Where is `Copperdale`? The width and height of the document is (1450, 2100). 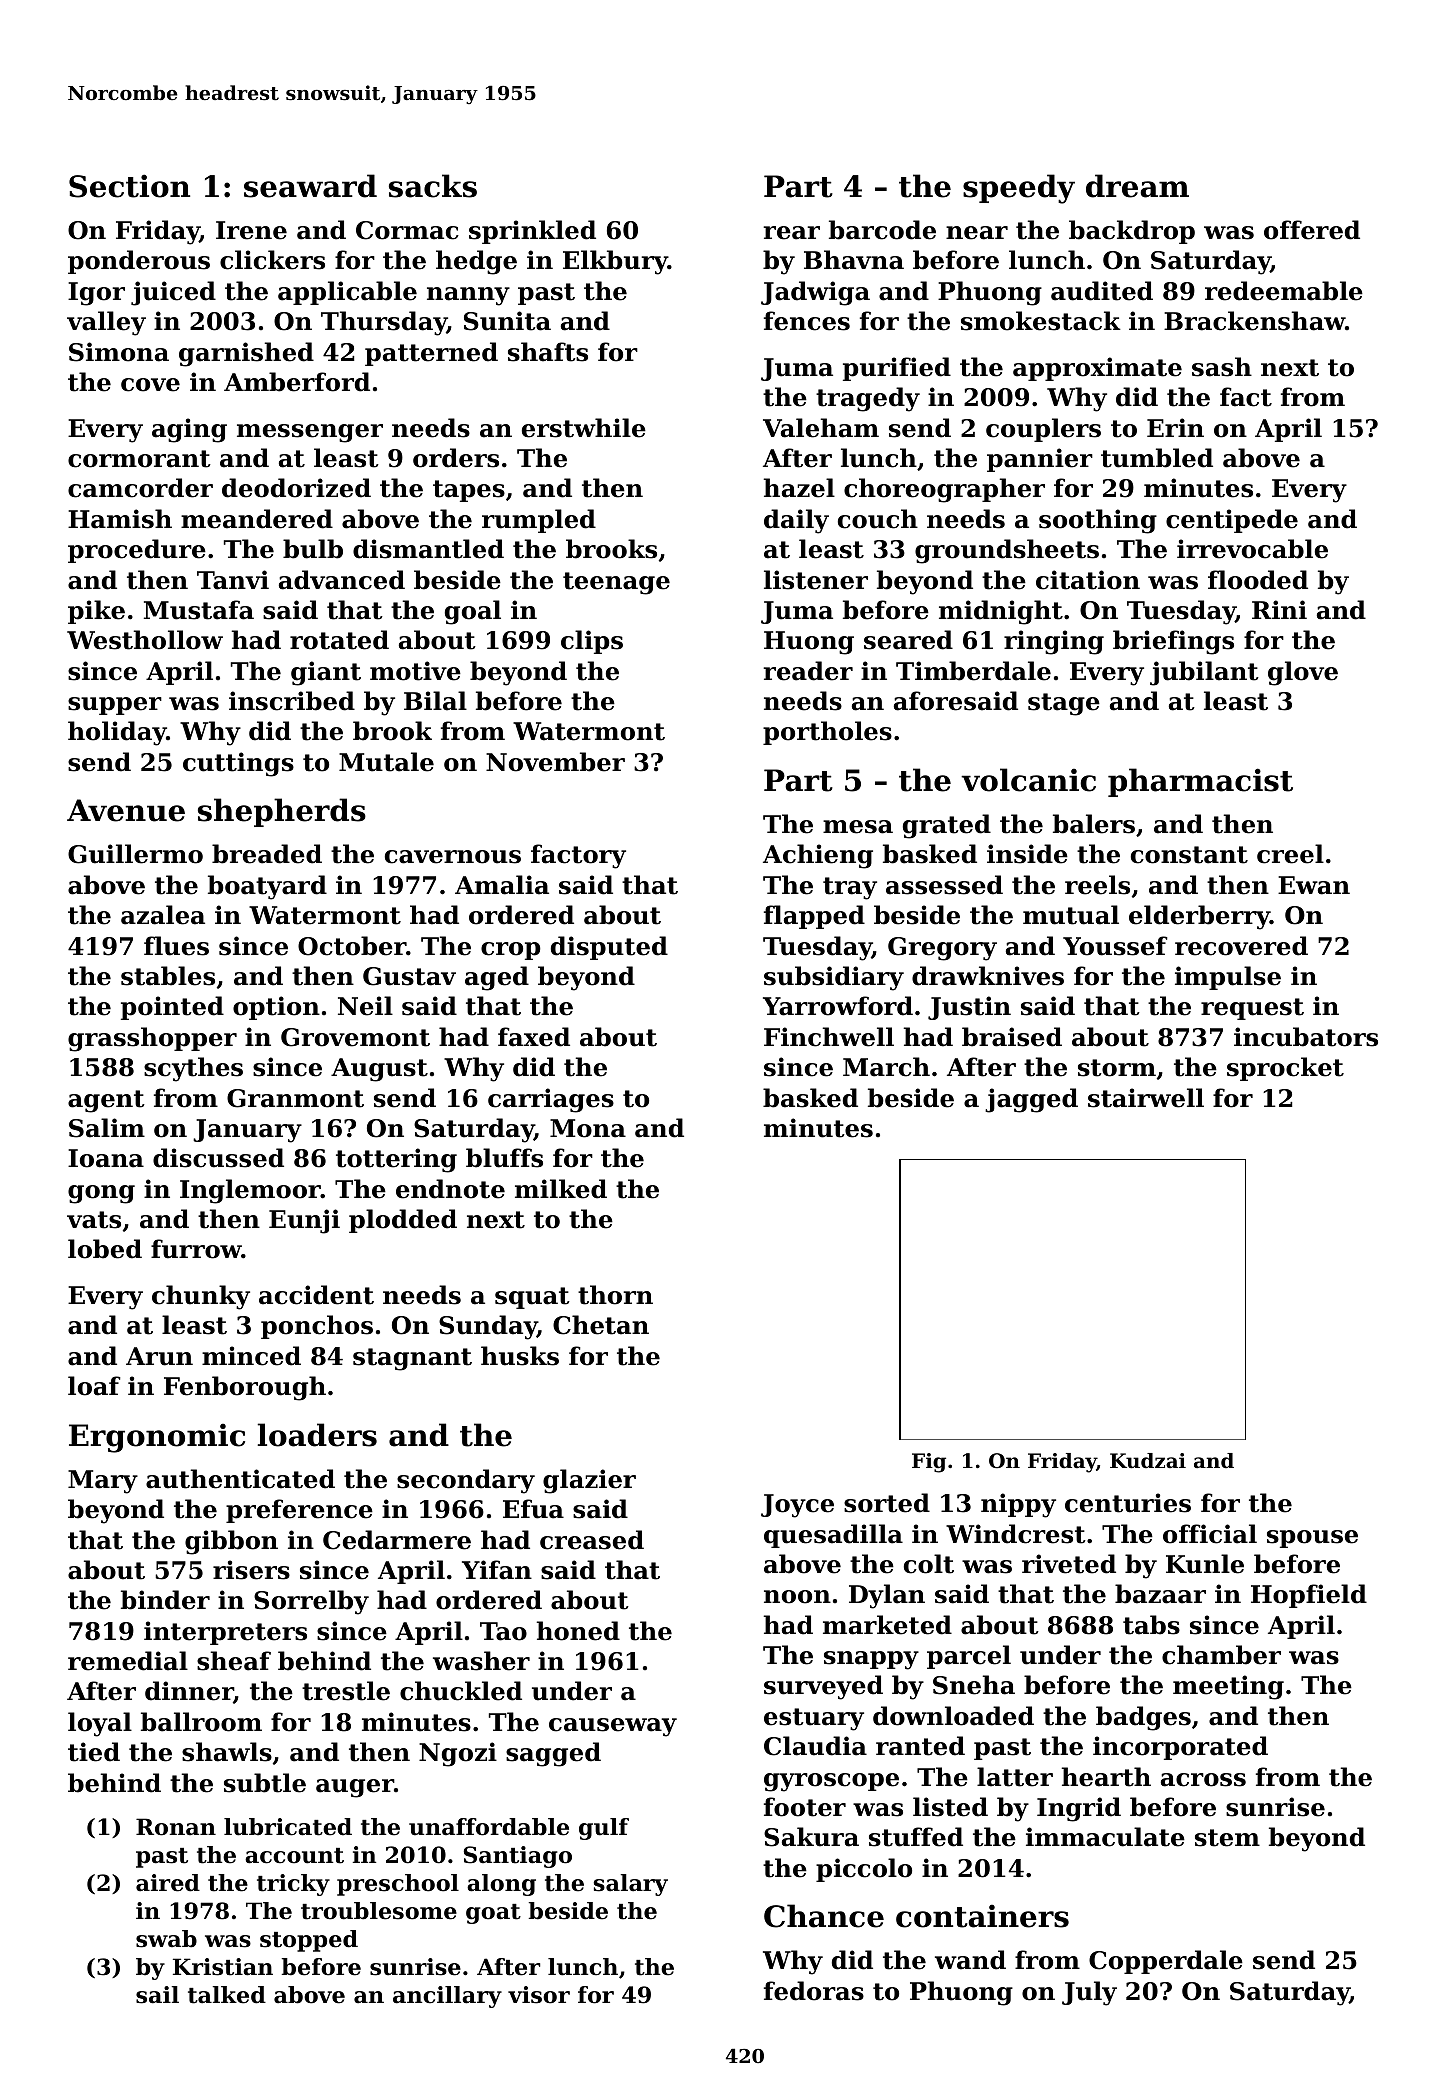
Copperdale is located at coordinates (1166, 1962).
